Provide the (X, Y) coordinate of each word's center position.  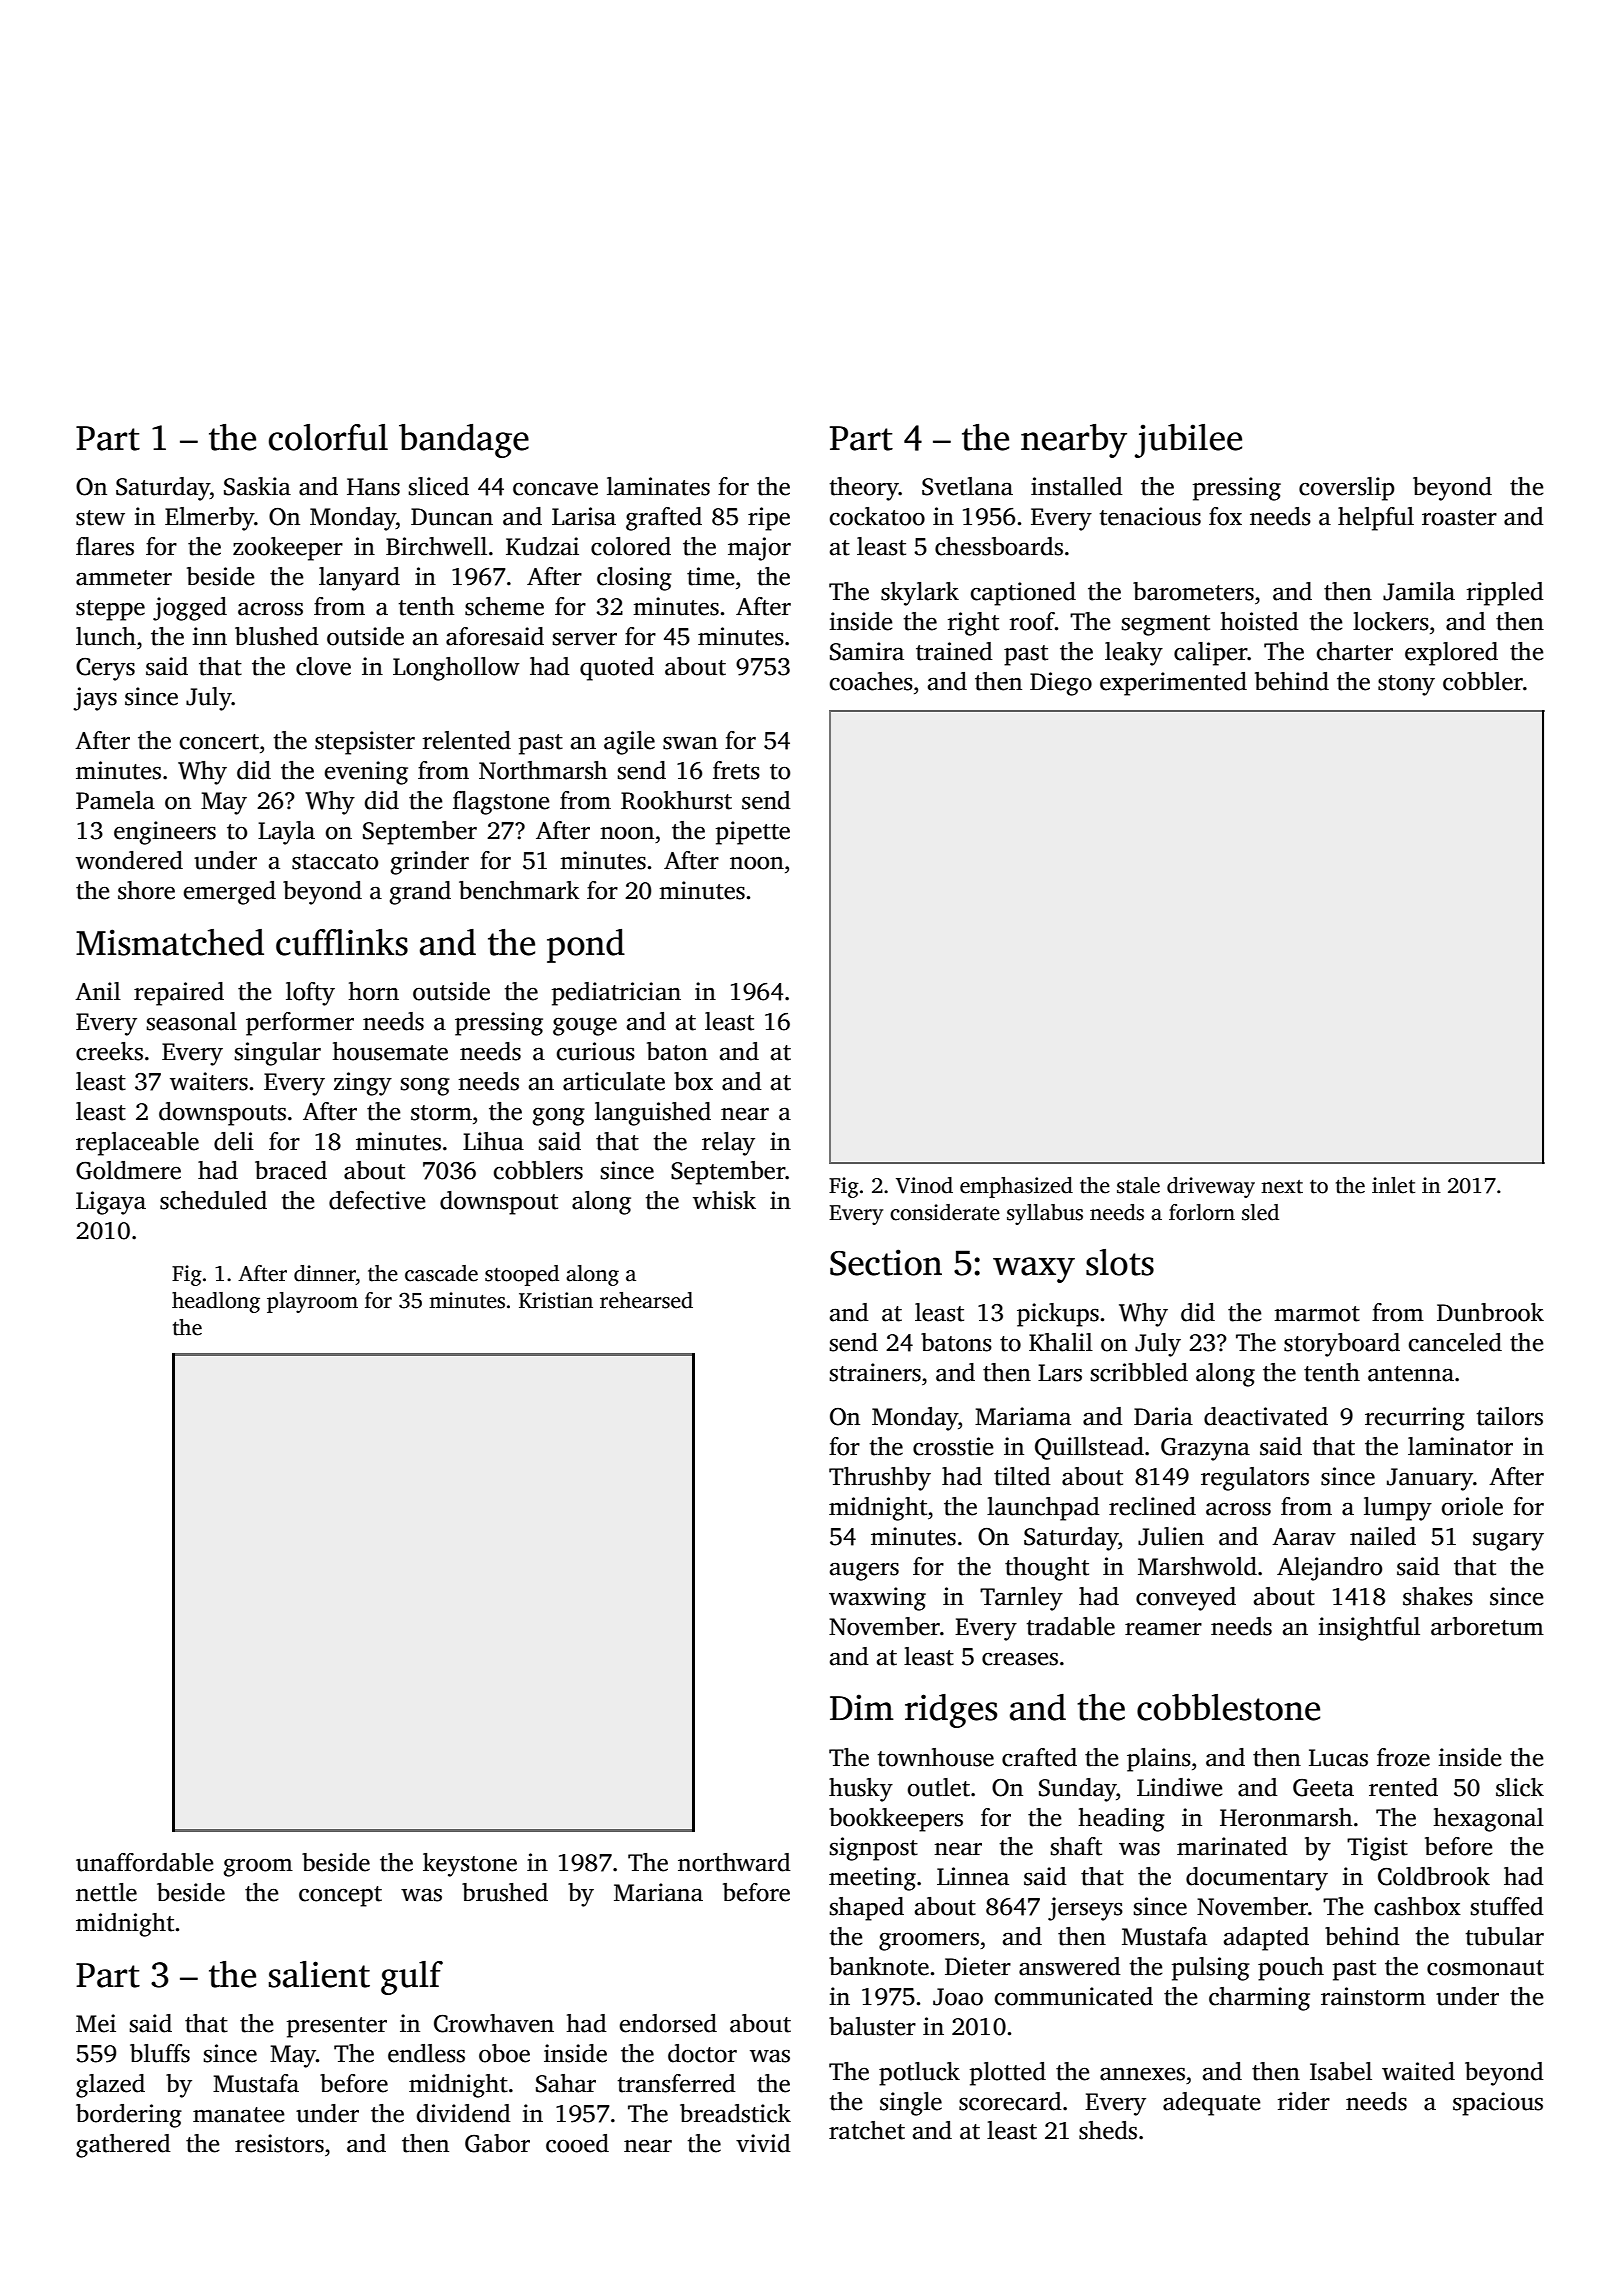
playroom (312, 1302)
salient (319, 1974)
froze (1403, 1757)
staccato (335, 862)
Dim (862, 1707)
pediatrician (616, 994)
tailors (1510, 1416)
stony (1406, 685)
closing (634, 579)
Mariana (658, 1892)
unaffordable (144, 1862)
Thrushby (880, 1479)
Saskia (257, 486)
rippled (1505, 594)
